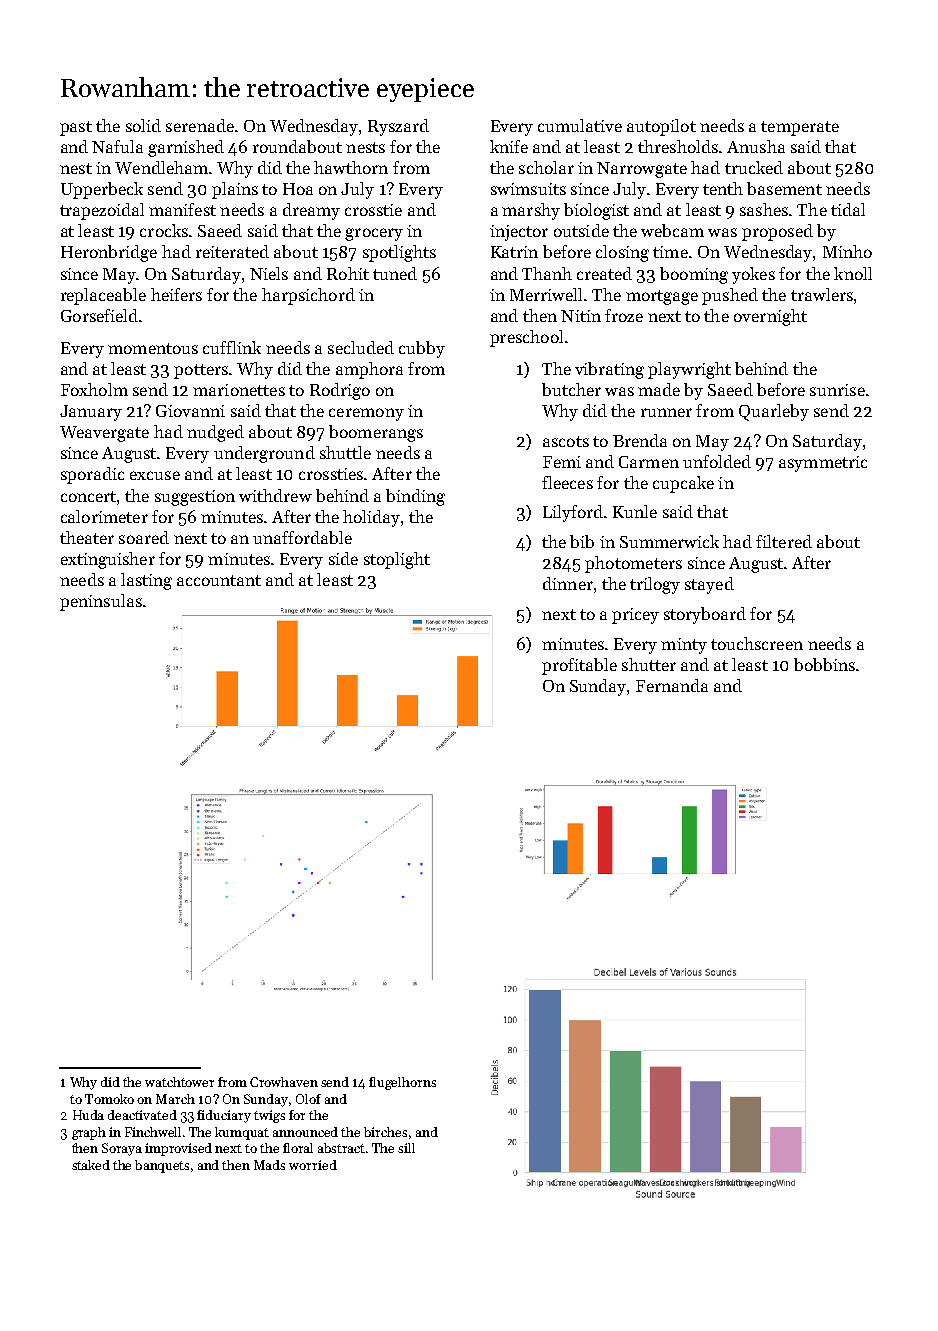  Describe the element at coordinates (579, 666) in the page. I see `profitable` at that location.
